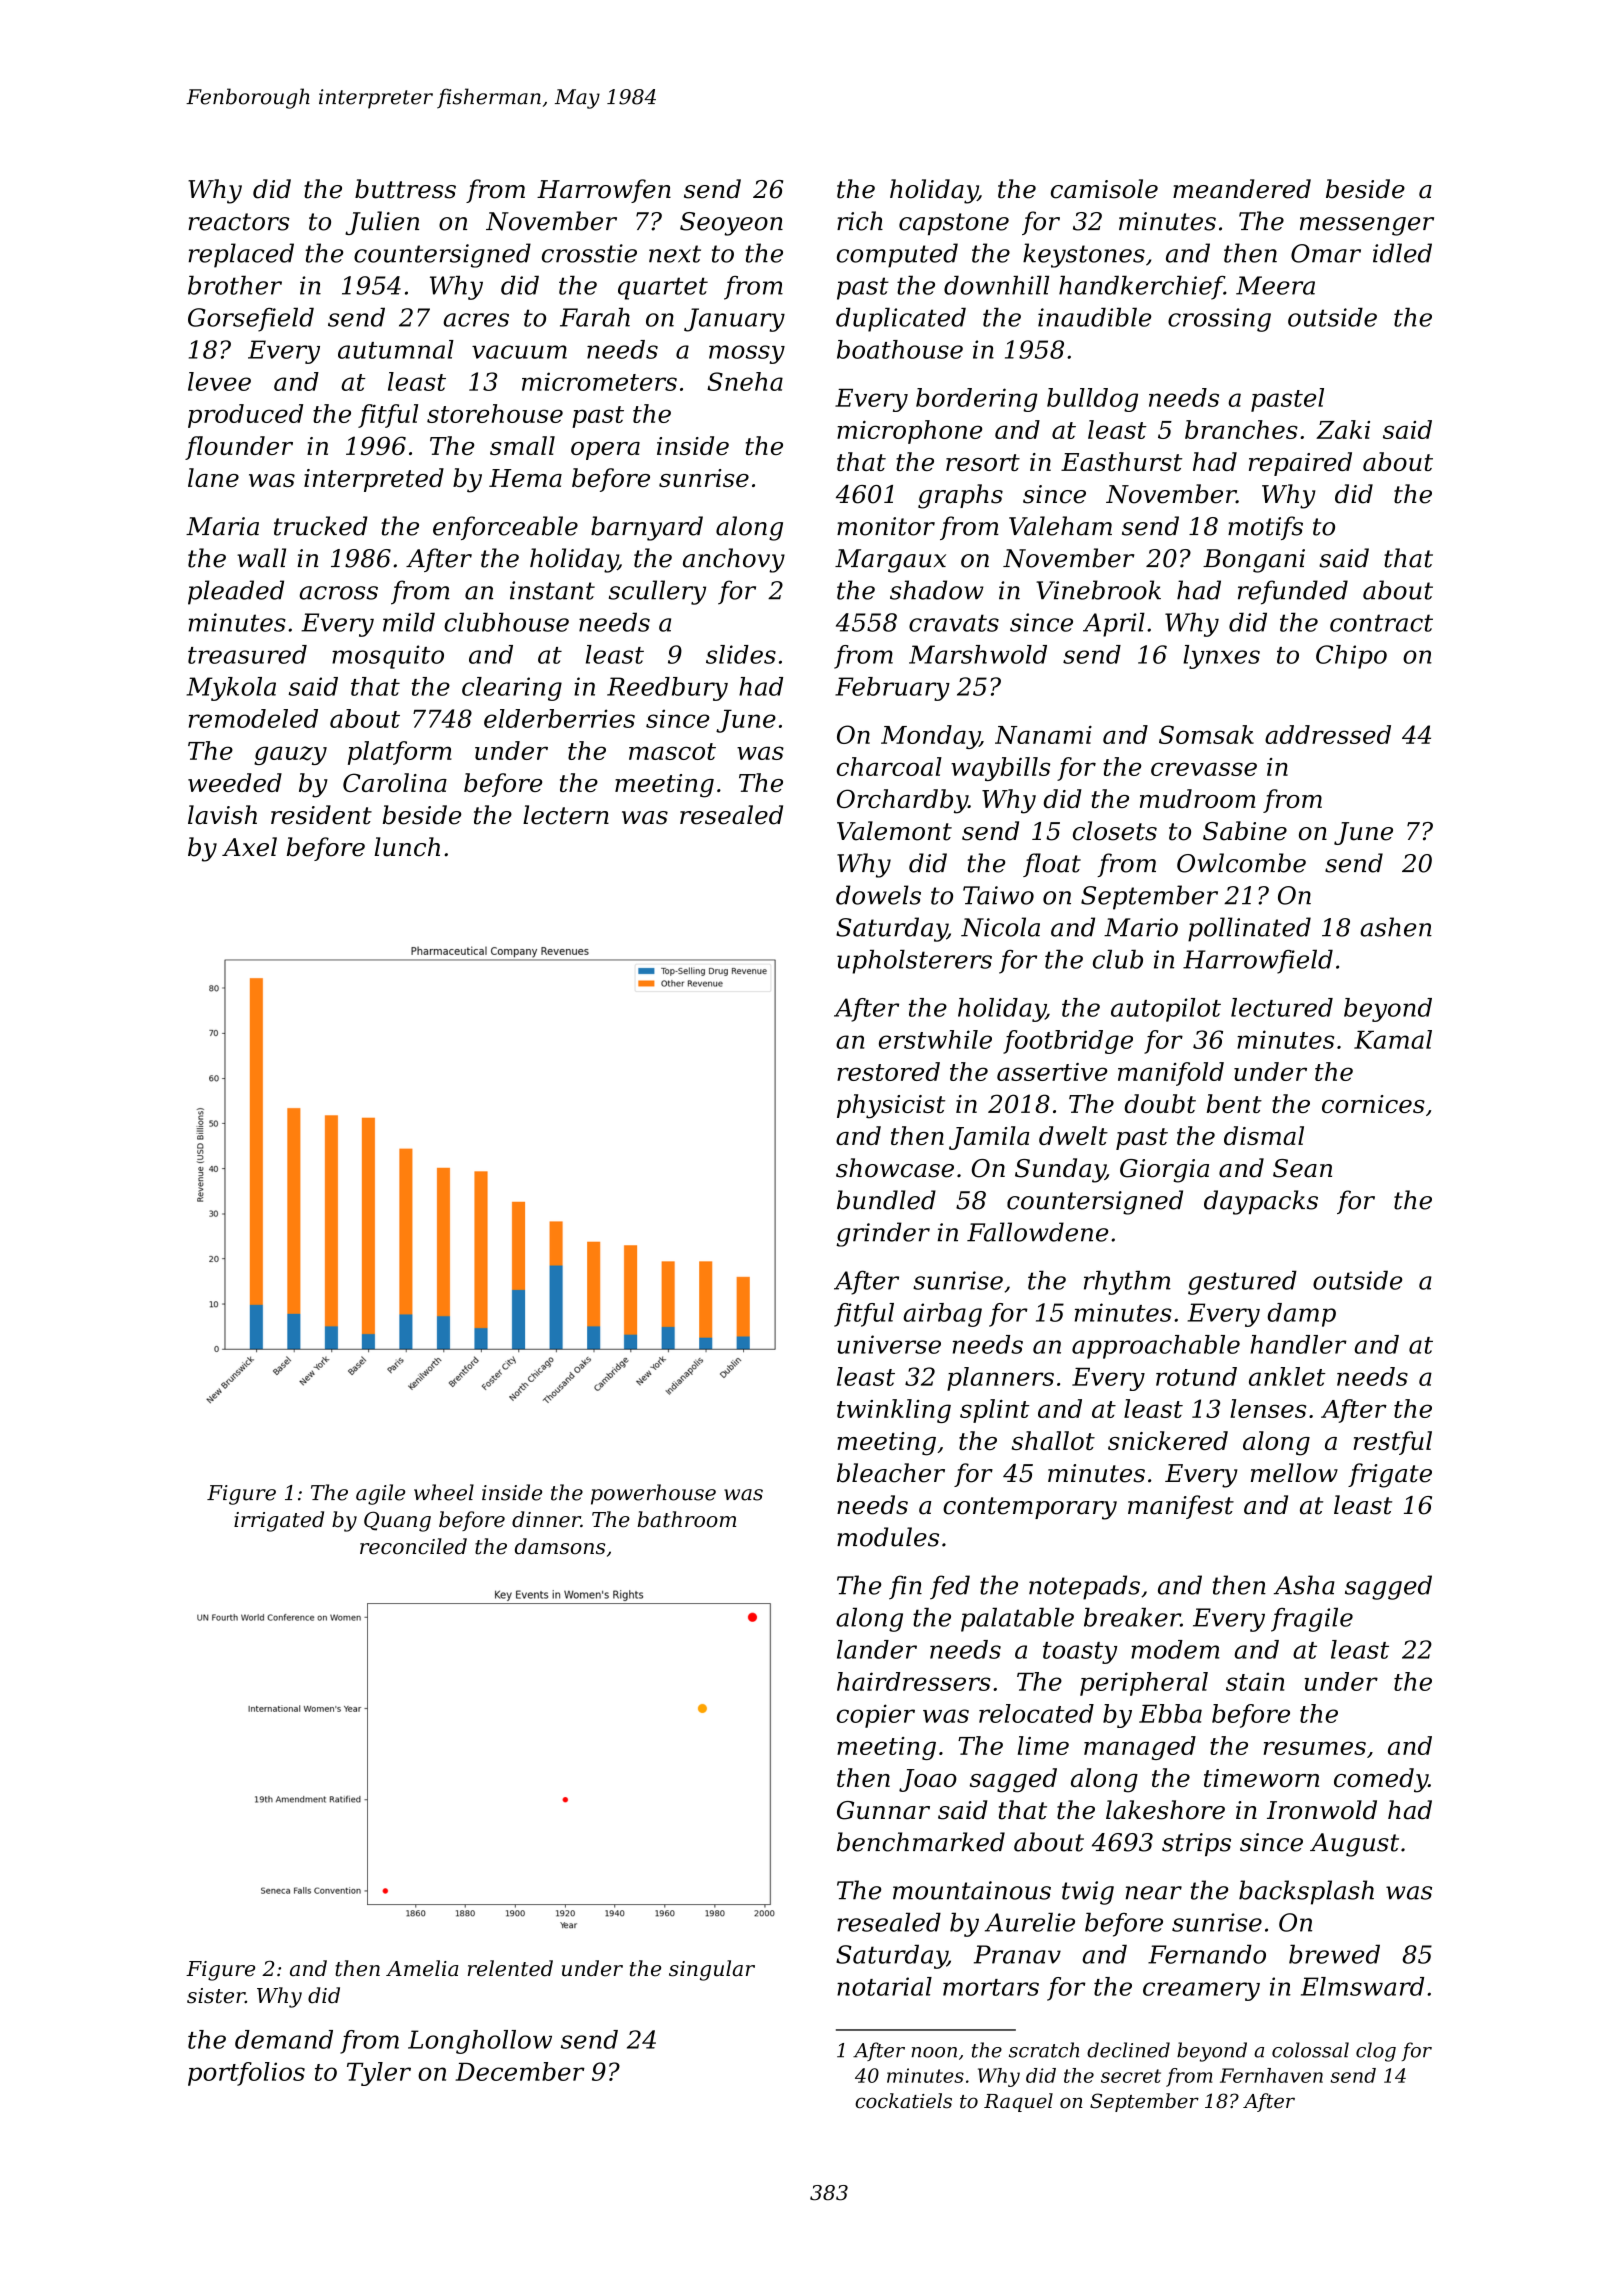 This screenshot has width=1620, height=2292. I want to click on rich, so click(860, 221).
